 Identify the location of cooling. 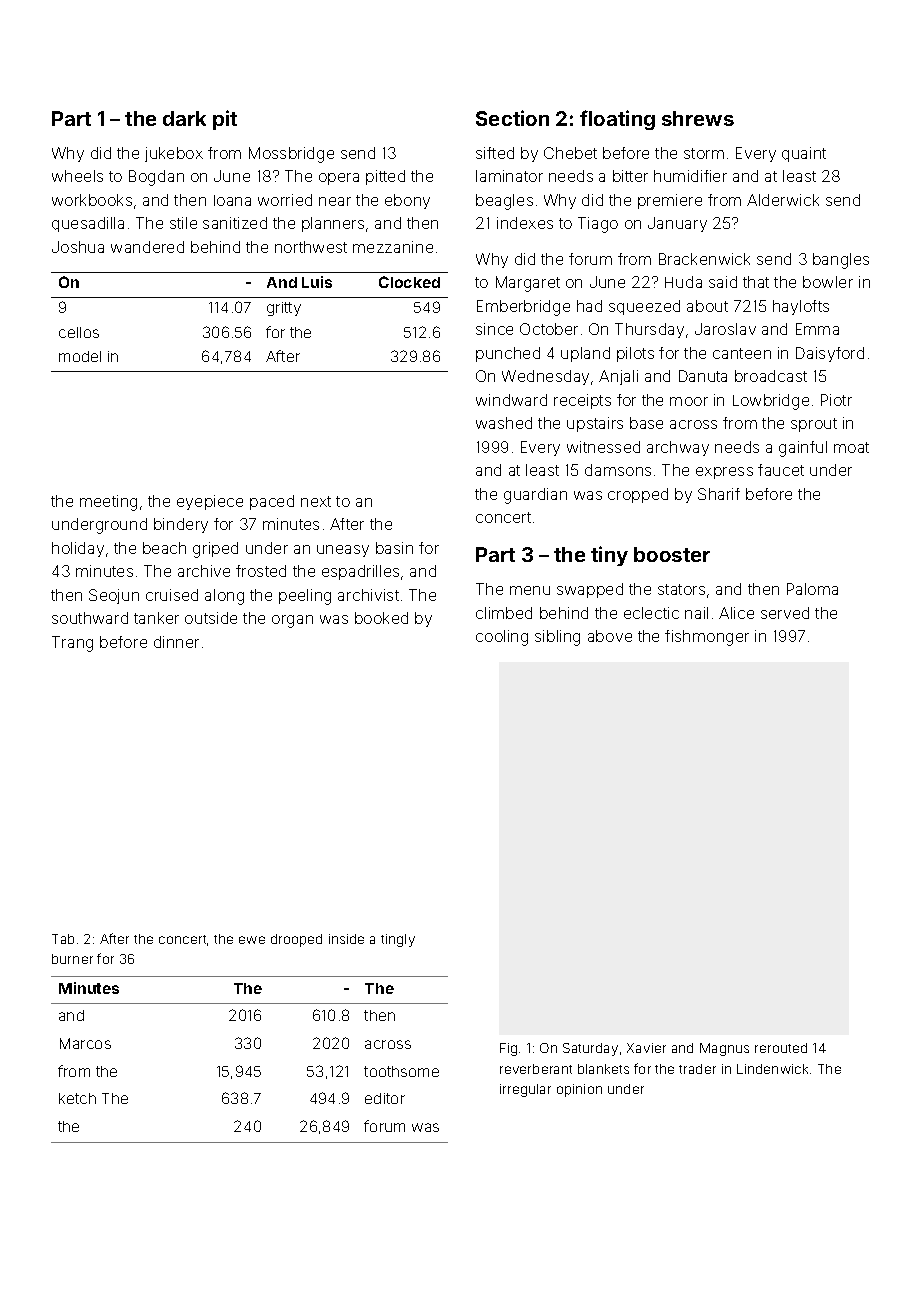
(502, 638).
